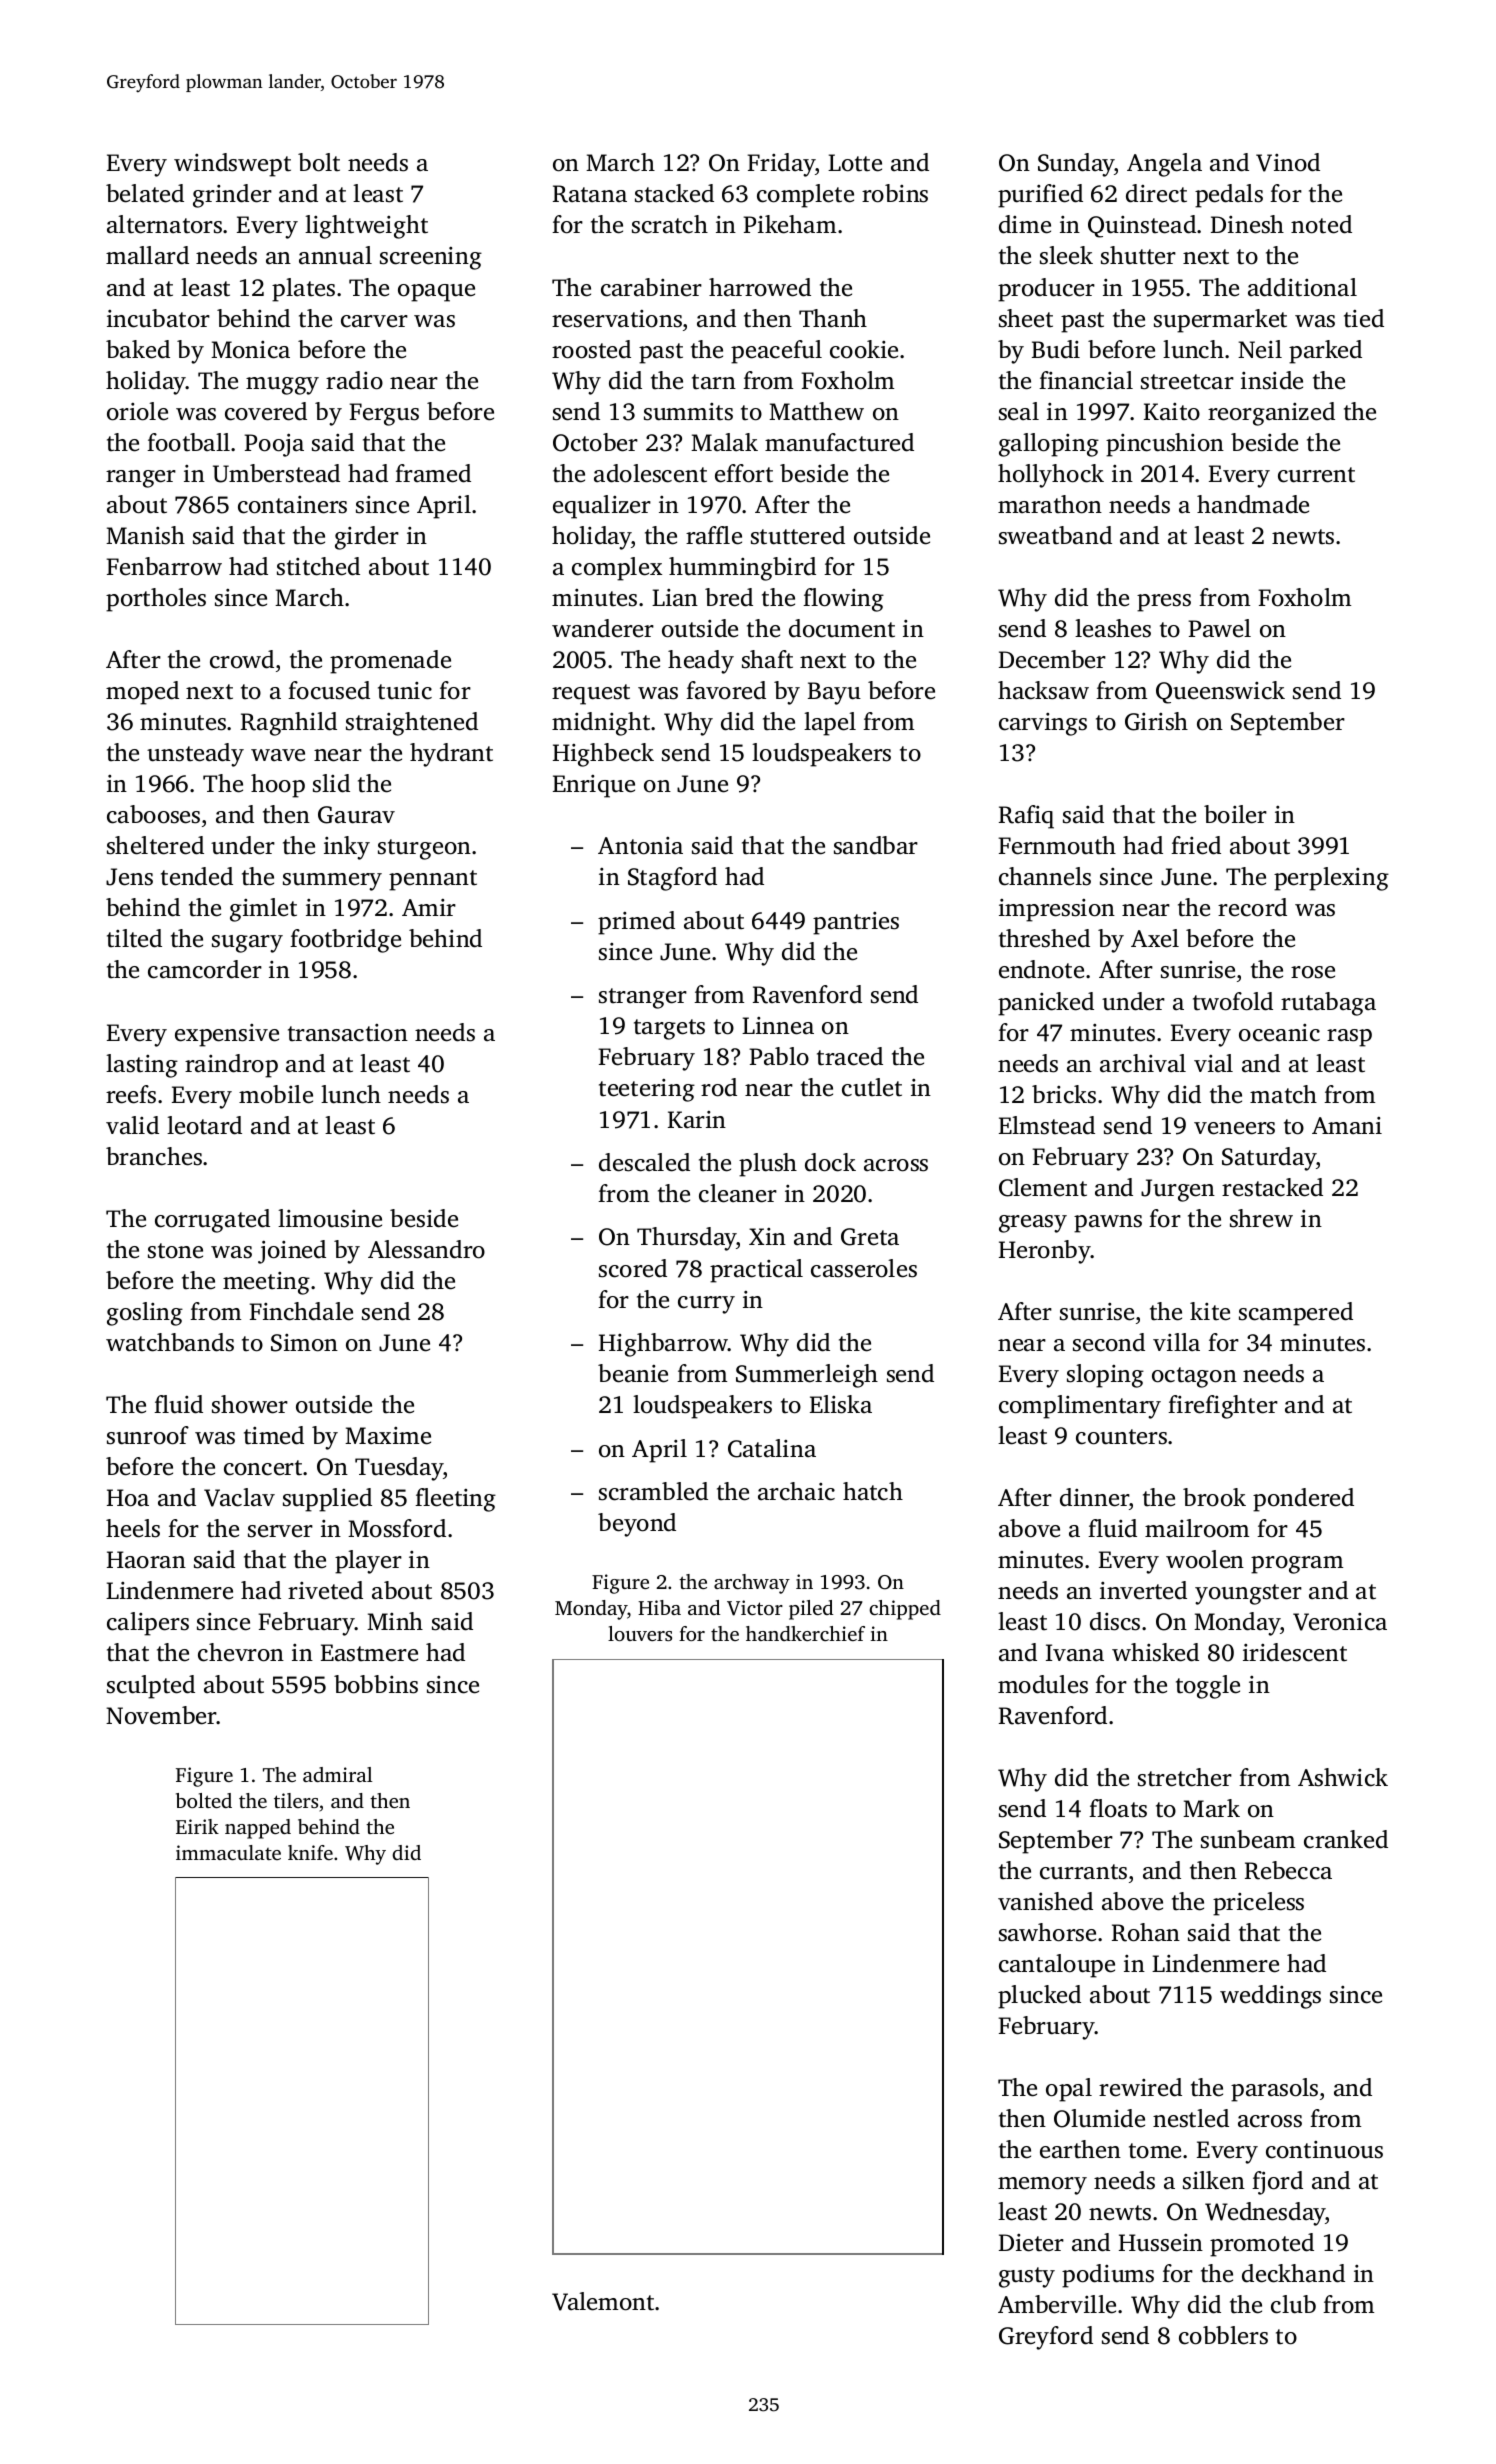  What do you see at coordinates (1138, 255) in the page?
I see `shutter` at bounding box center [1138, 255].
